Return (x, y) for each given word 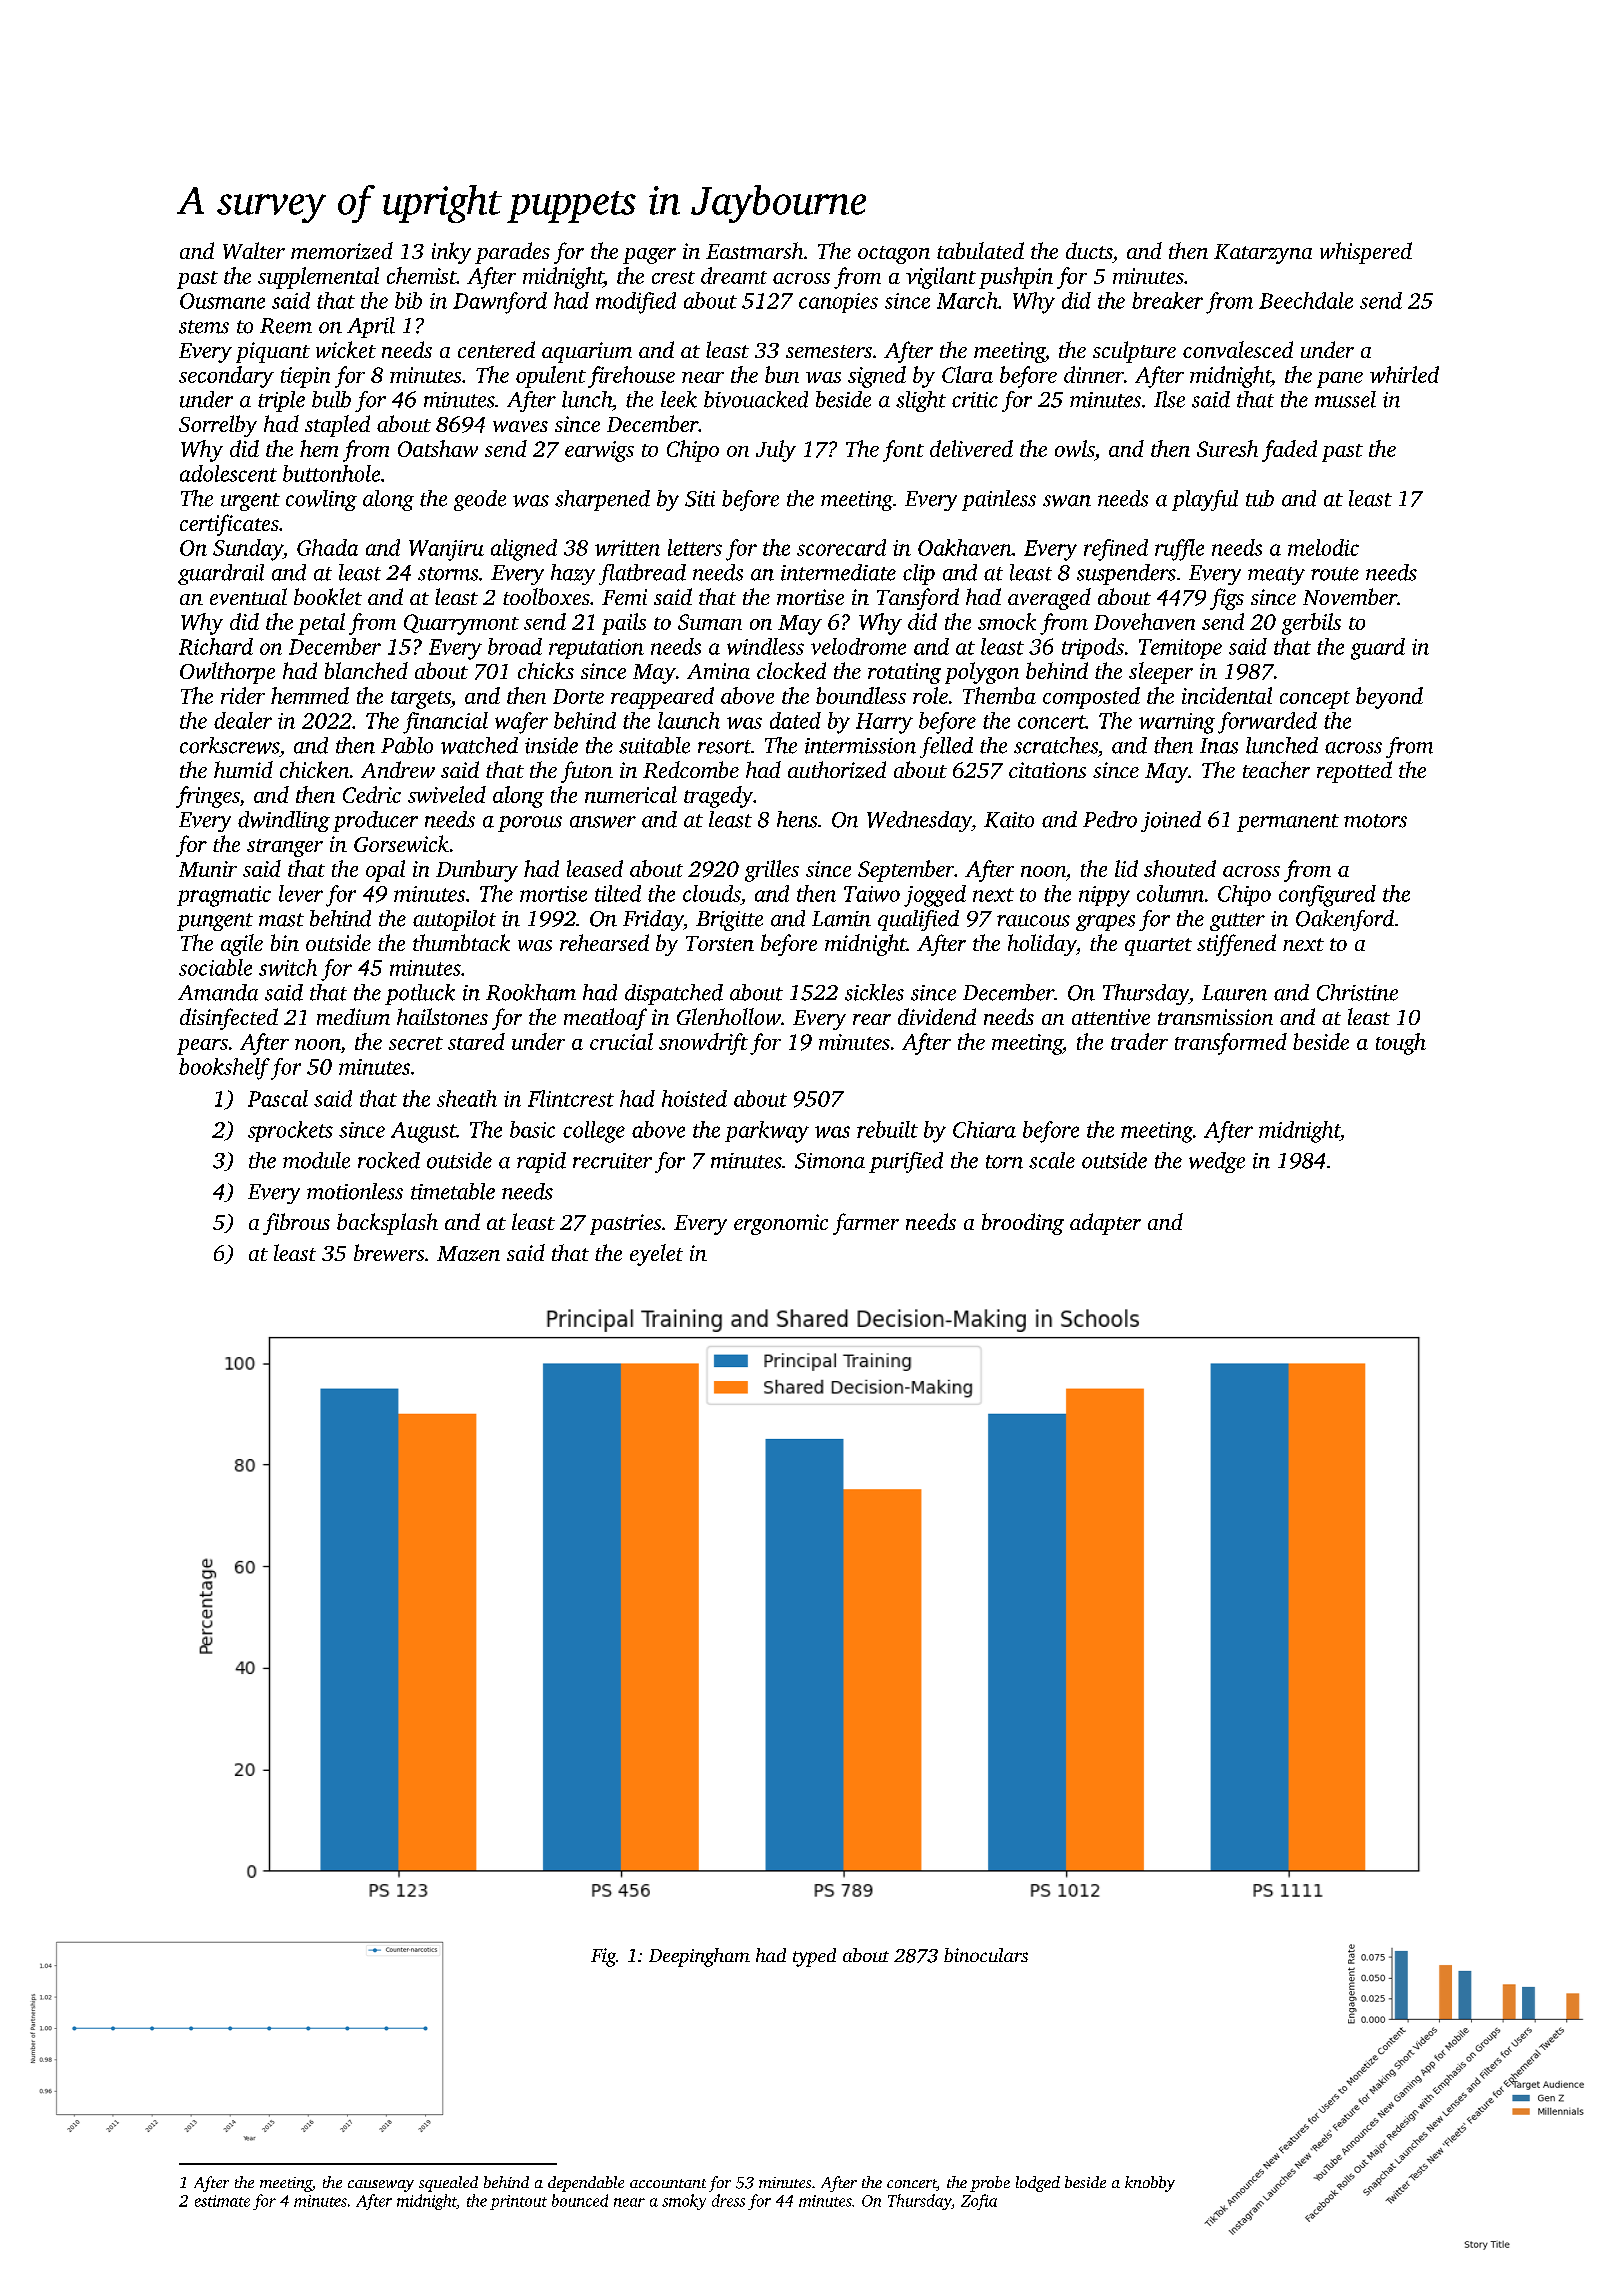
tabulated (980, 250)
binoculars (986, 1955)
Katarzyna (1263, 254)
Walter (254, 250)
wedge (1217, 1162)
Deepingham (699, 1957)
